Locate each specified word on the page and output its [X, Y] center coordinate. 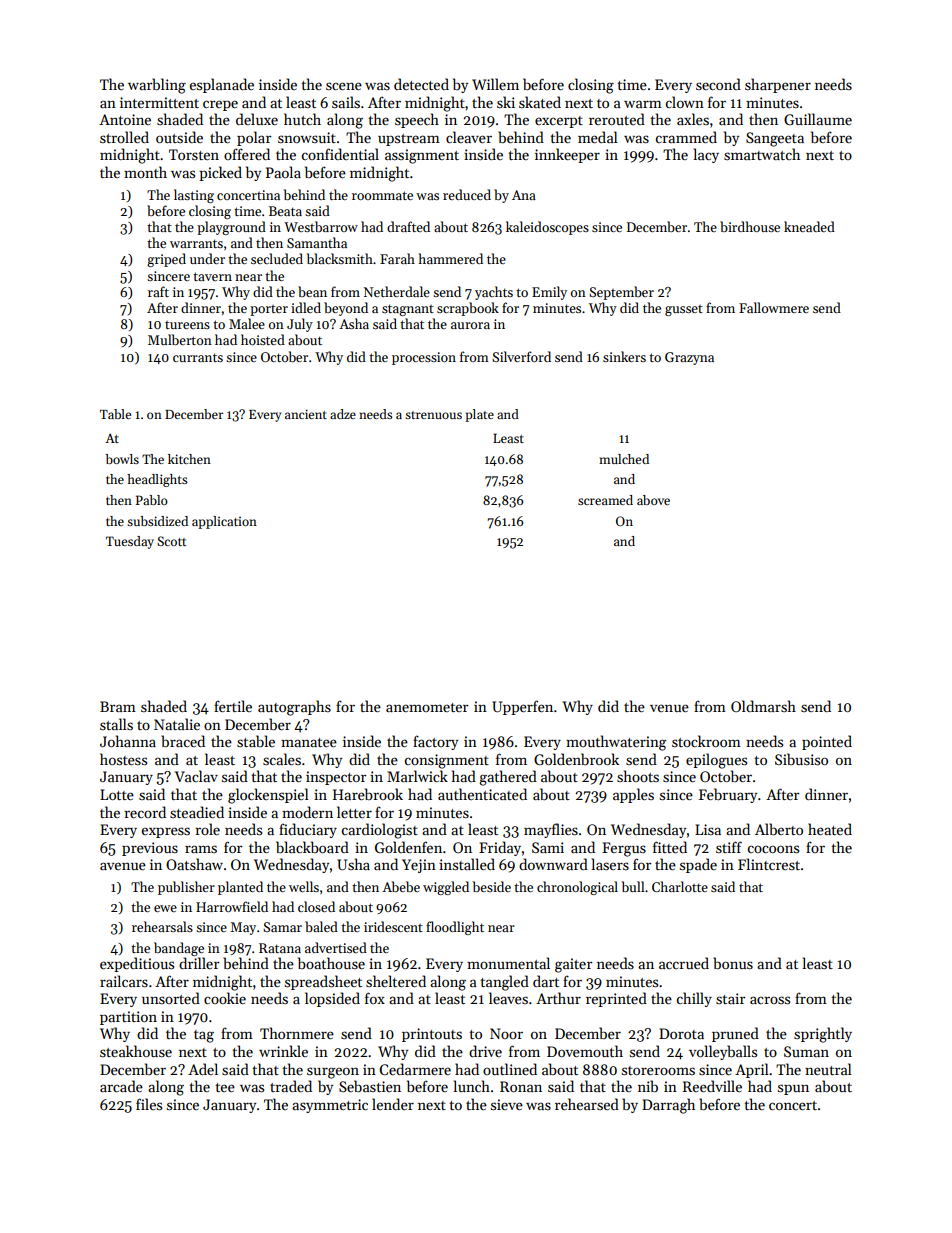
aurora [470, 325]
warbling [157, 86]
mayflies [551, 830]
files [149, 1104]
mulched [624, 459]
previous [150, 849]
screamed [605, 500]
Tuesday [130, 542]
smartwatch [762, 154]
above [653, 500]
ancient [306, 414]
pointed [827, 742]
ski [506, 102]
